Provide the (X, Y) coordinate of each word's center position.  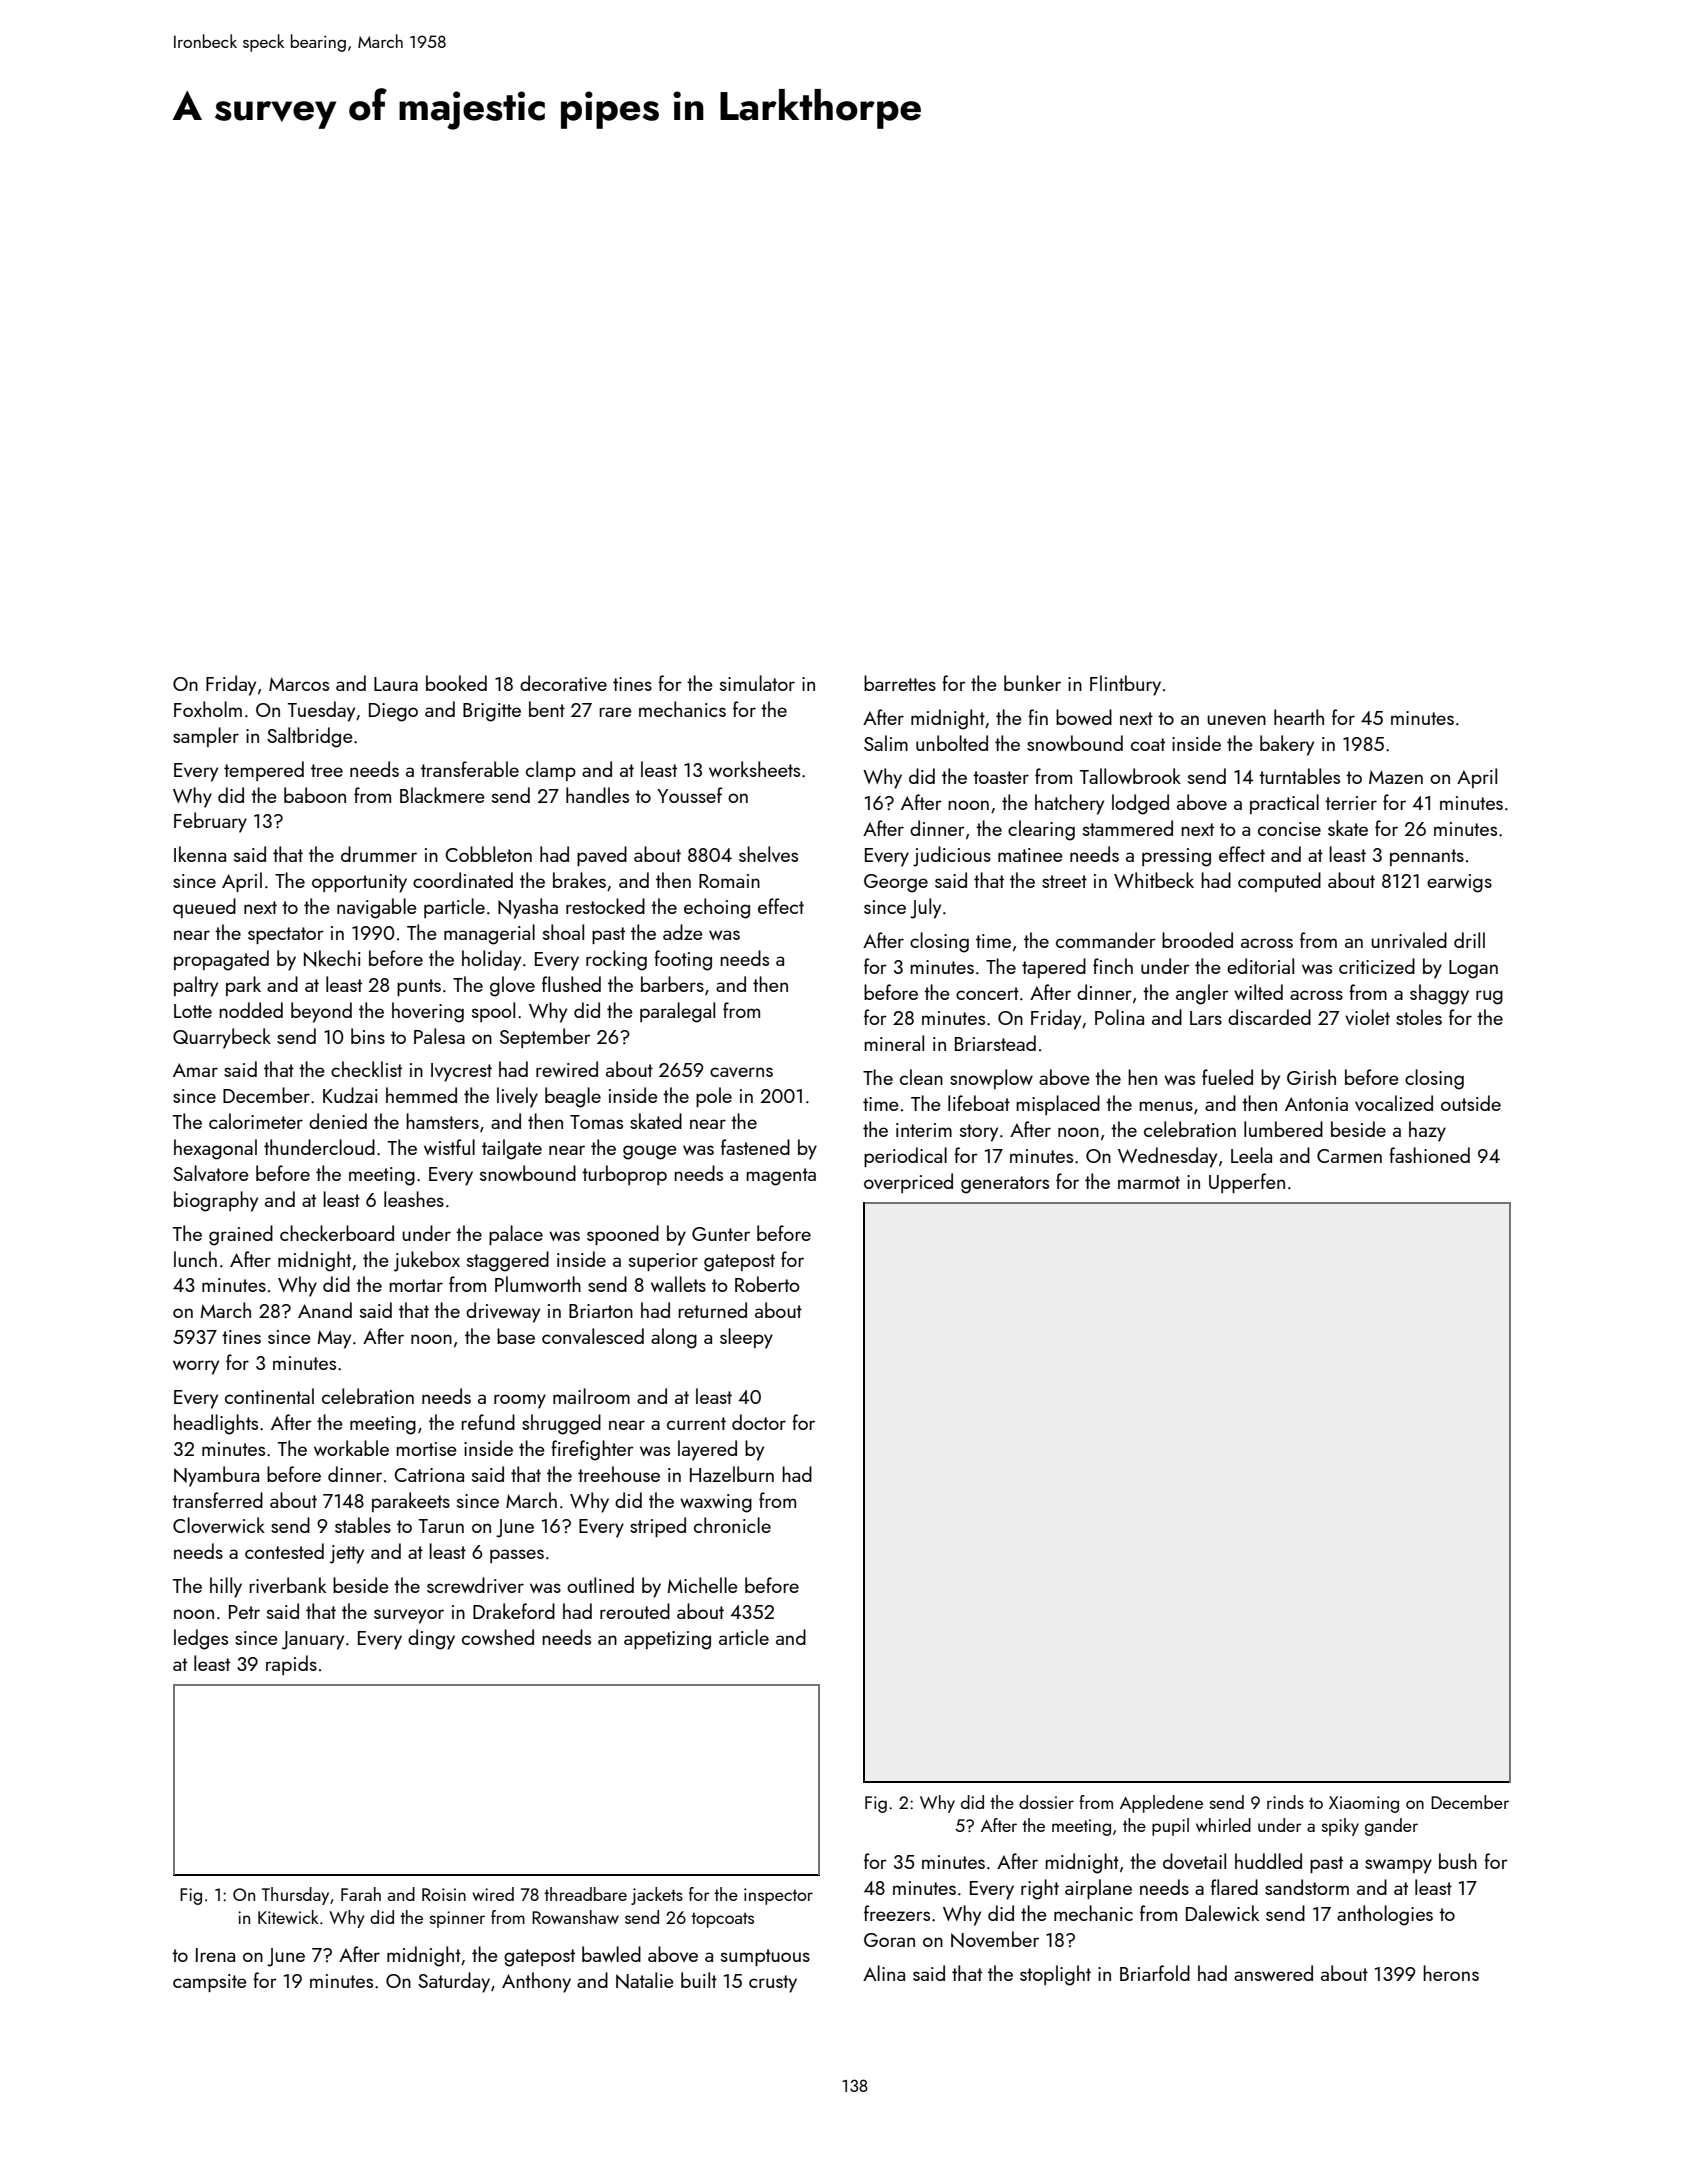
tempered (264, 771)
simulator (757, 683)
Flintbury (1125, 685)
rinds (1285, 1802)
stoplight (1055, 1975)
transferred (217, 1500)
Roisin (444, 1894)
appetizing (667, 1640)
